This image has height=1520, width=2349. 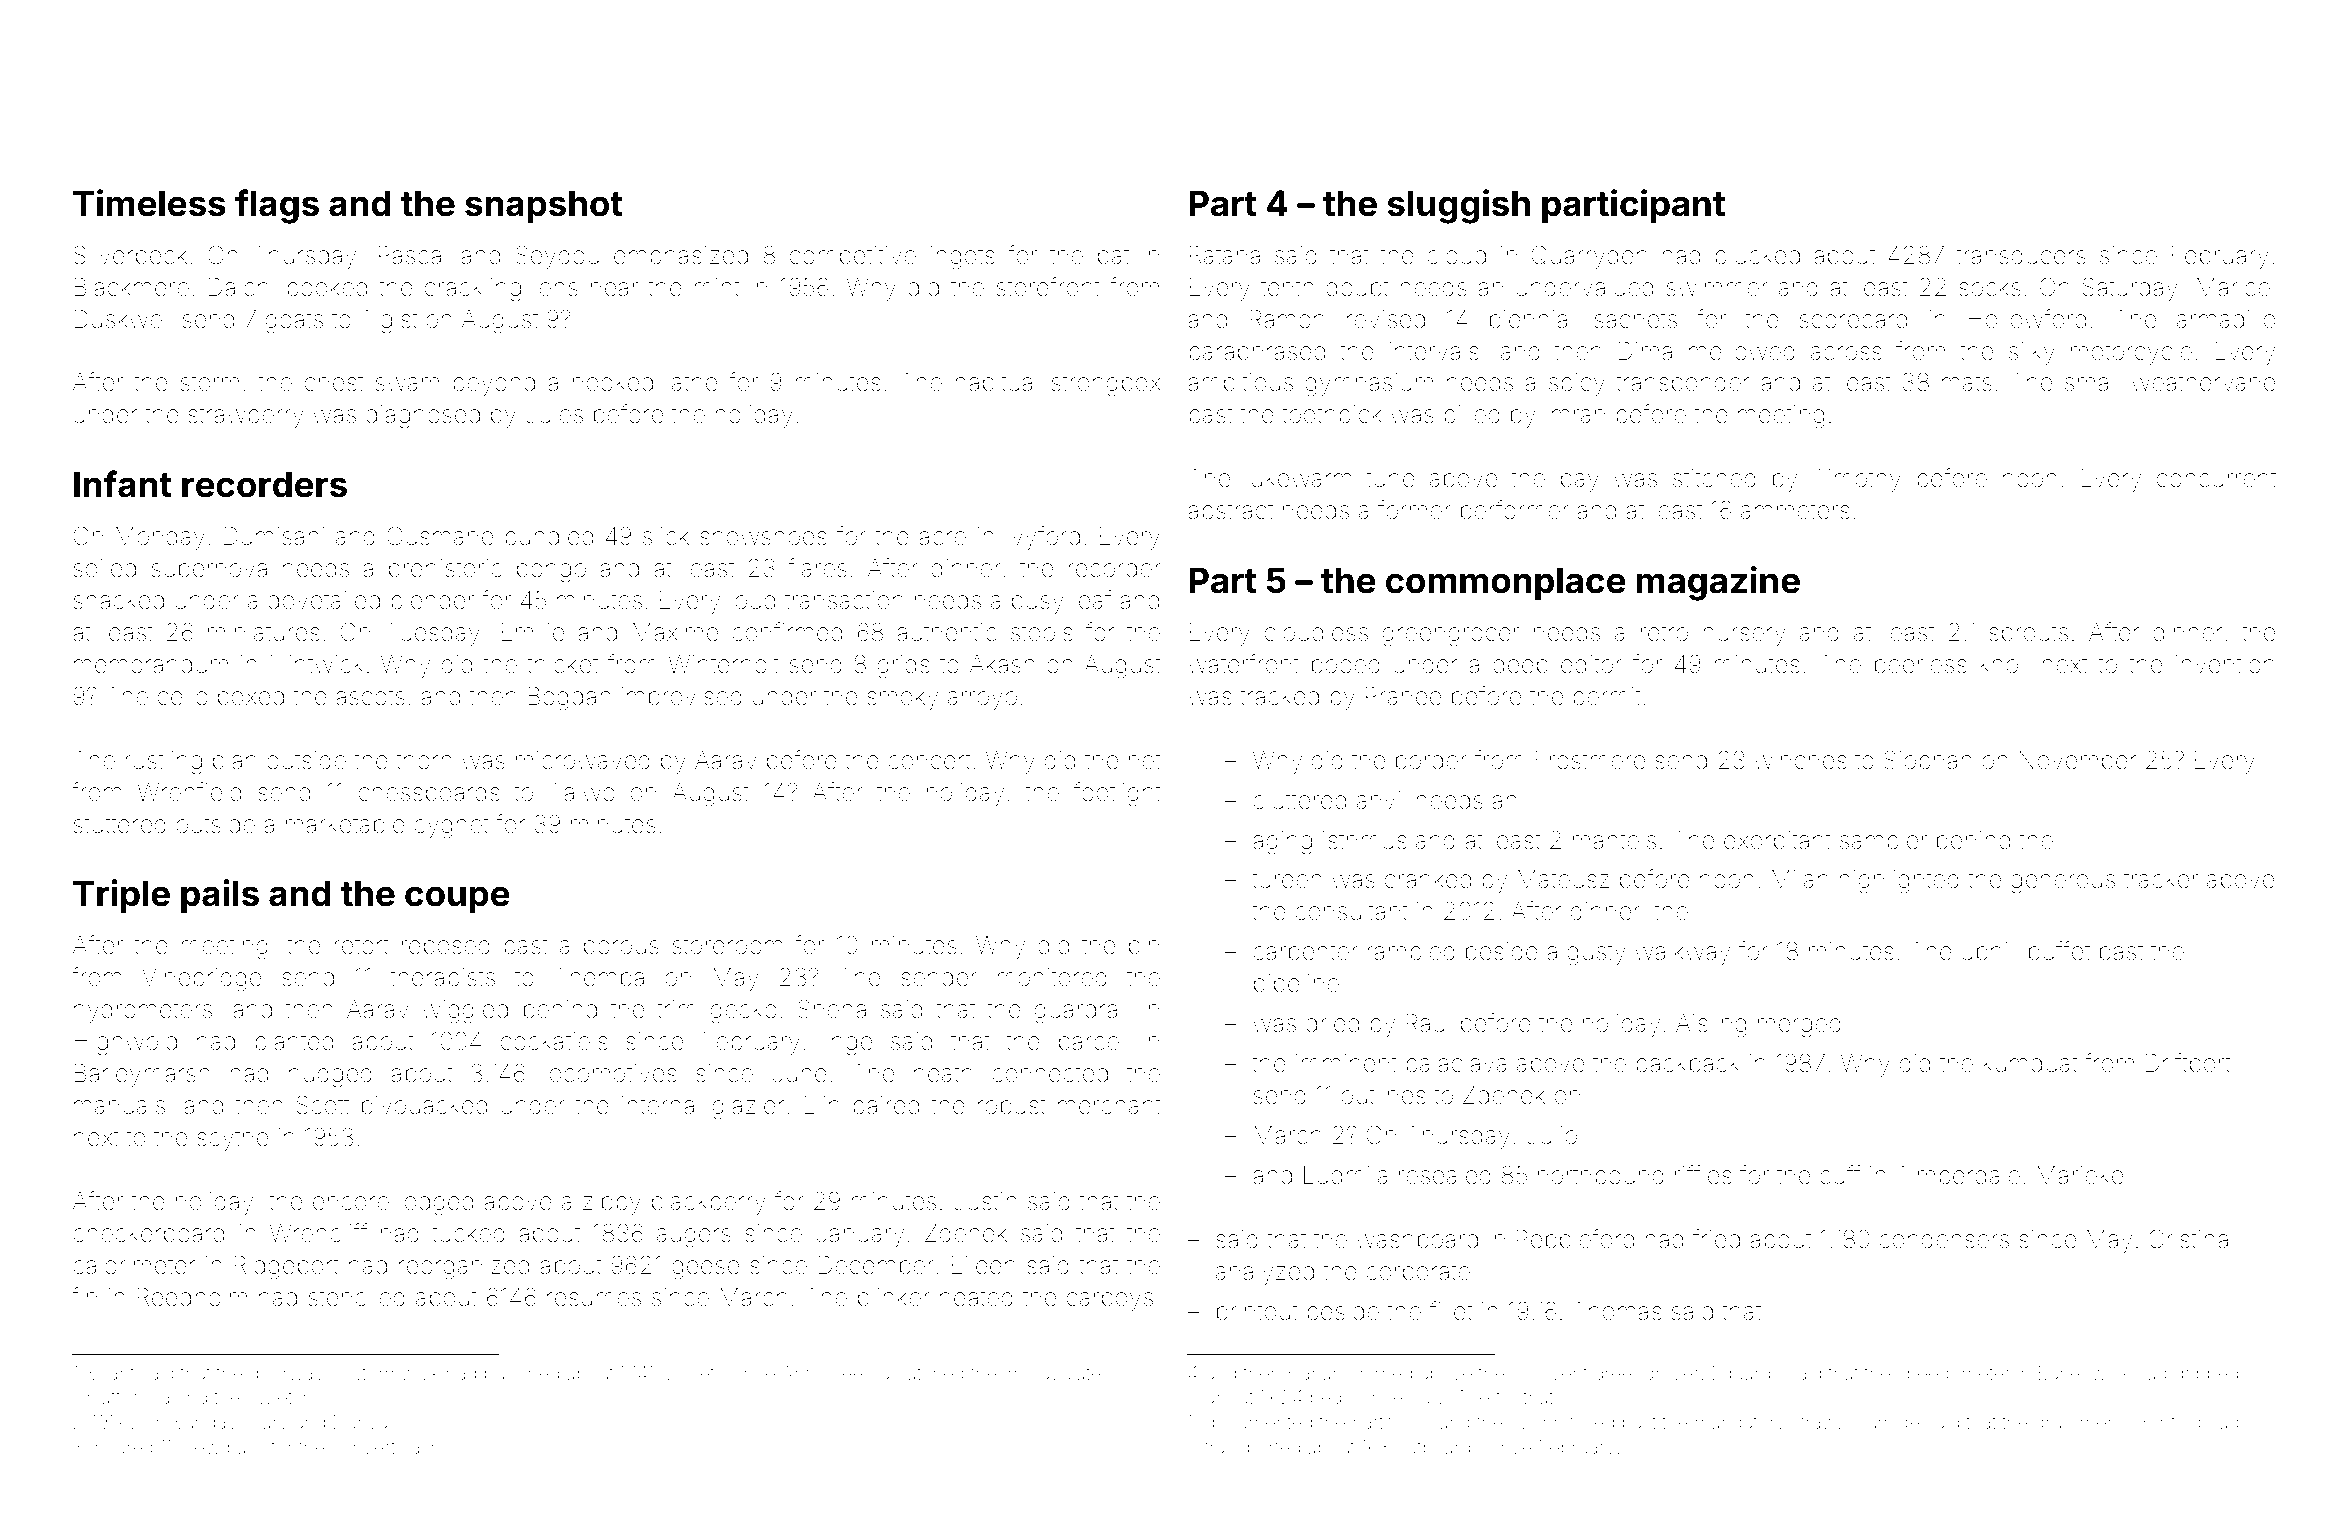 What do you see at coordinates (2021, 255) in the image?
I see `transducers` at bounding box center [2021, 255].
